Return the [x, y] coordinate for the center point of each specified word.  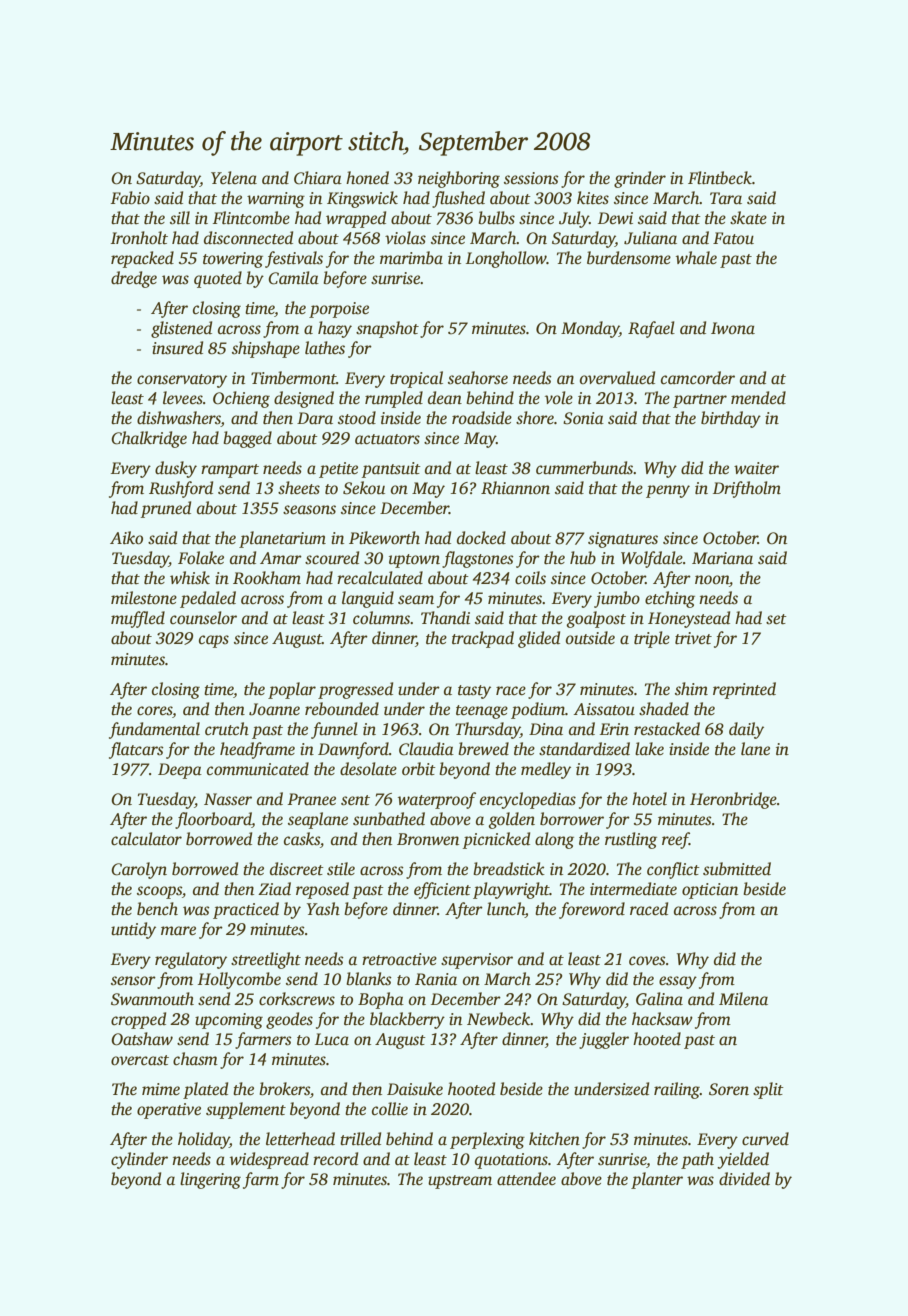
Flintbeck [720, 178]
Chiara [318, 178]
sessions [531, 178]
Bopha [381, 1000]
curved [765, 1139]
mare [178, 931]
